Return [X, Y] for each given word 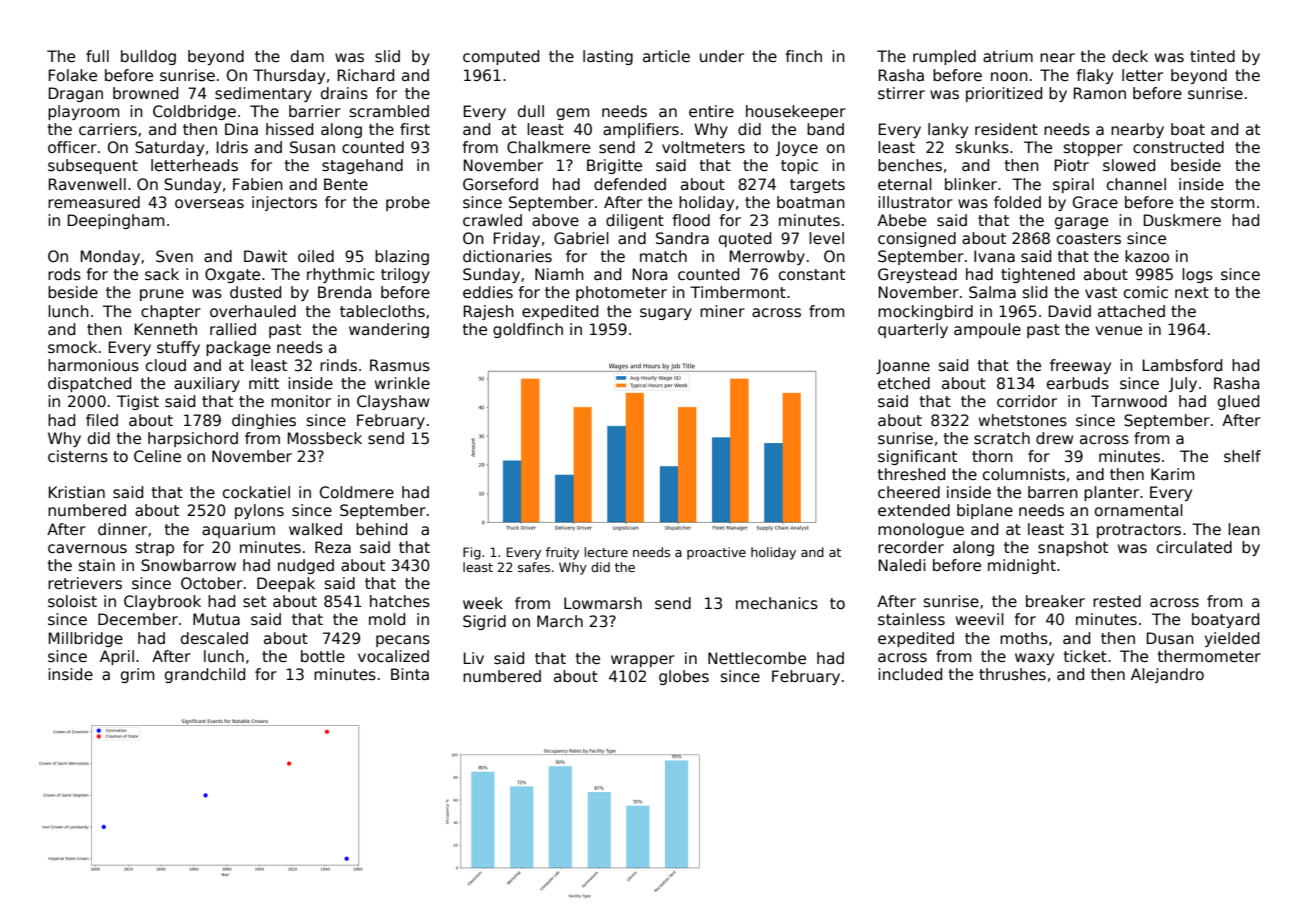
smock [72, 347]
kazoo [1147, 256]
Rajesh [489, 312]
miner [722, 311]
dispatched [89, 384]
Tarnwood [1129, 401]
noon [1009, 77]
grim [137, 675]
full [97, 56]
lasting [608, 57]
